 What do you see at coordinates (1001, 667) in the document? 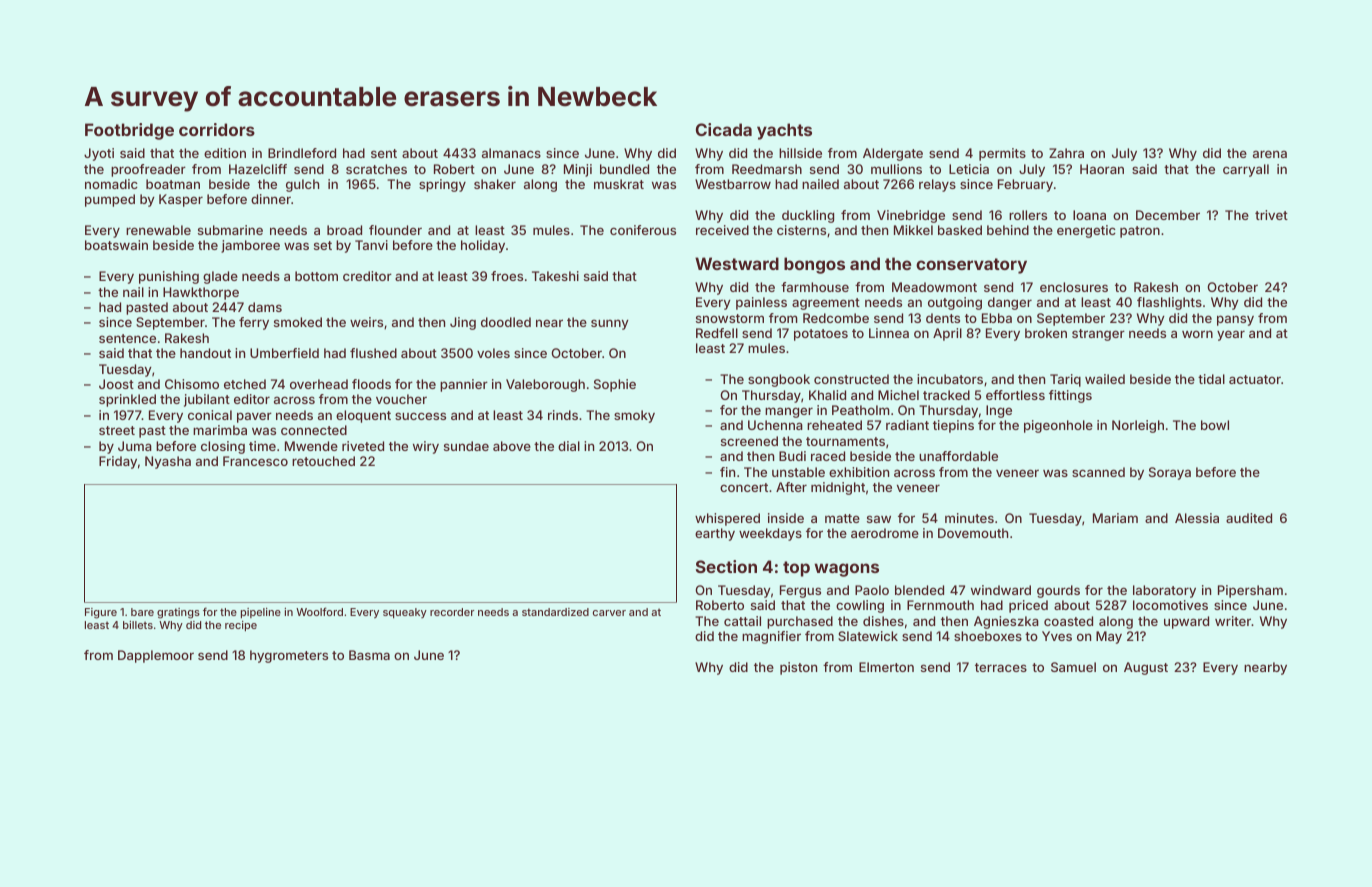
I see `terraces` at bounding box center [1001, 667].
